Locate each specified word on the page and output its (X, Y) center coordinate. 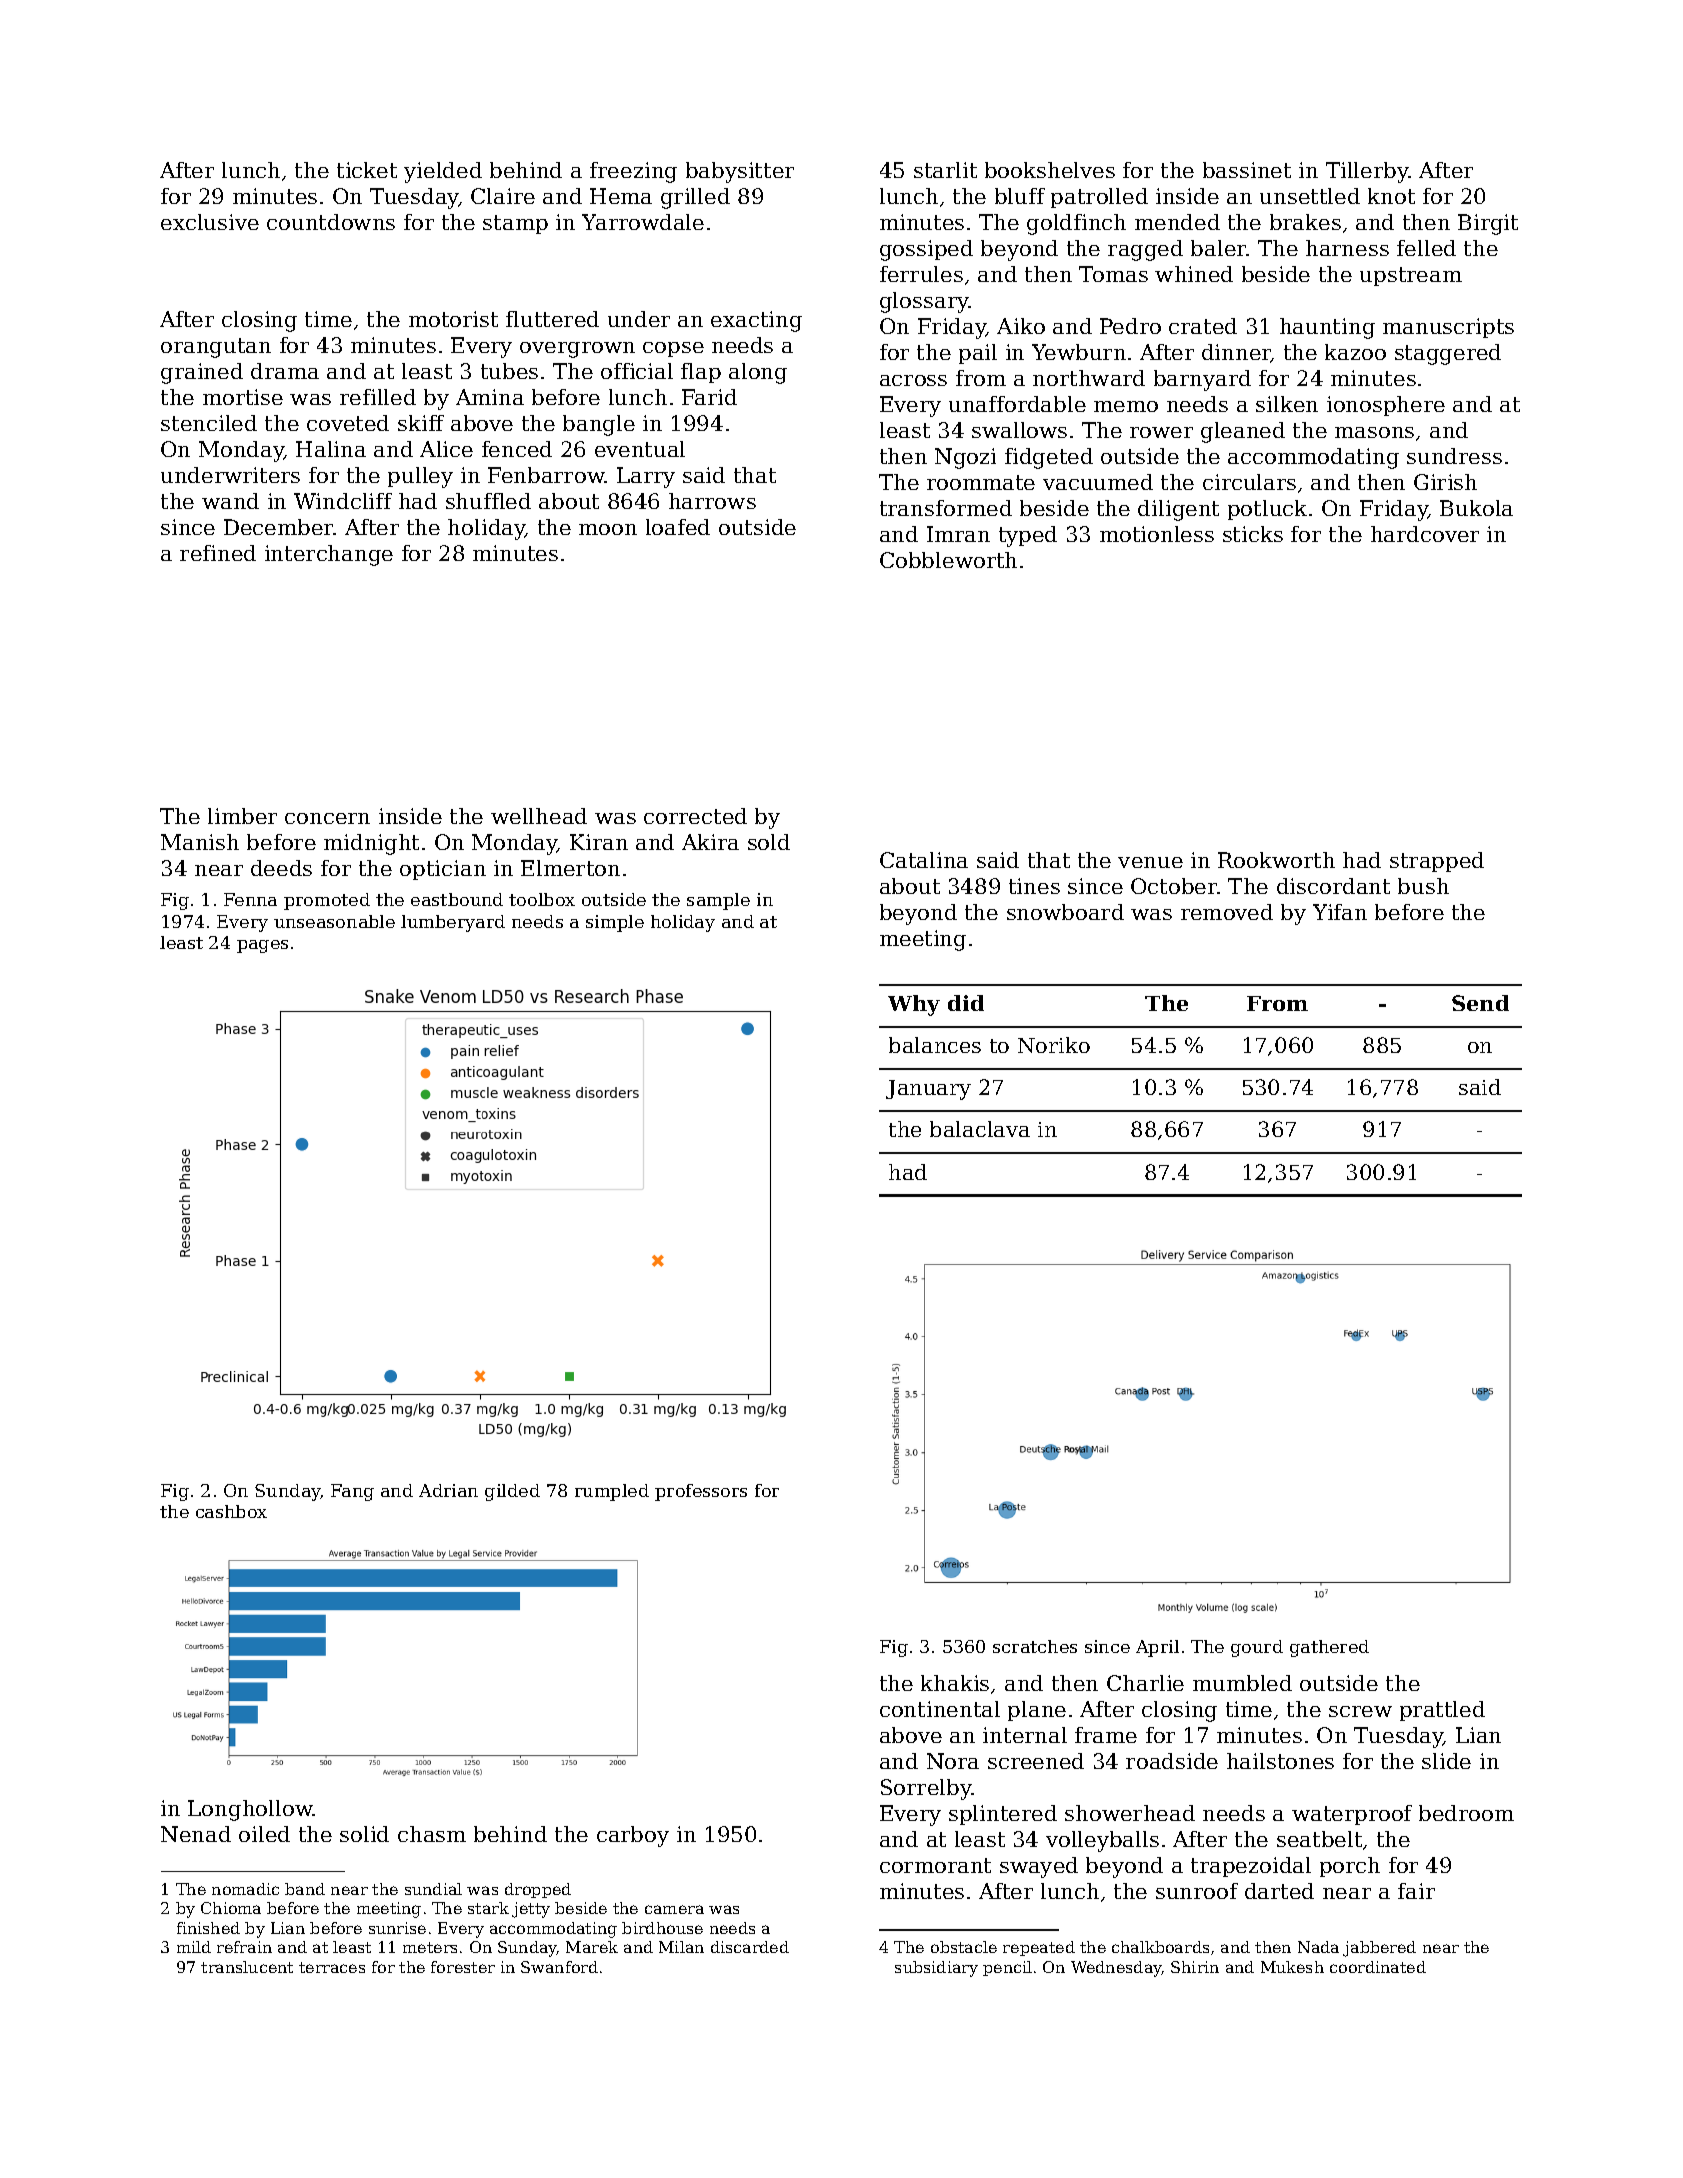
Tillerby (1367, 172)
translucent (247, 1967)
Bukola (1476, 508)
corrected (695, 816)
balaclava (980, 1129)
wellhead (539, 816)
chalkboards (1160, 1947)
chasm (432, 1834)
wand (230, 501)
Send (1480, 1003)
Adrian (448, 1490)
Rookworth (1276, 860)
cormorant (935, 1865)
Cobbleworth (948, 560)
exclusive (210, 222)
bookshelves (1050, 170)
